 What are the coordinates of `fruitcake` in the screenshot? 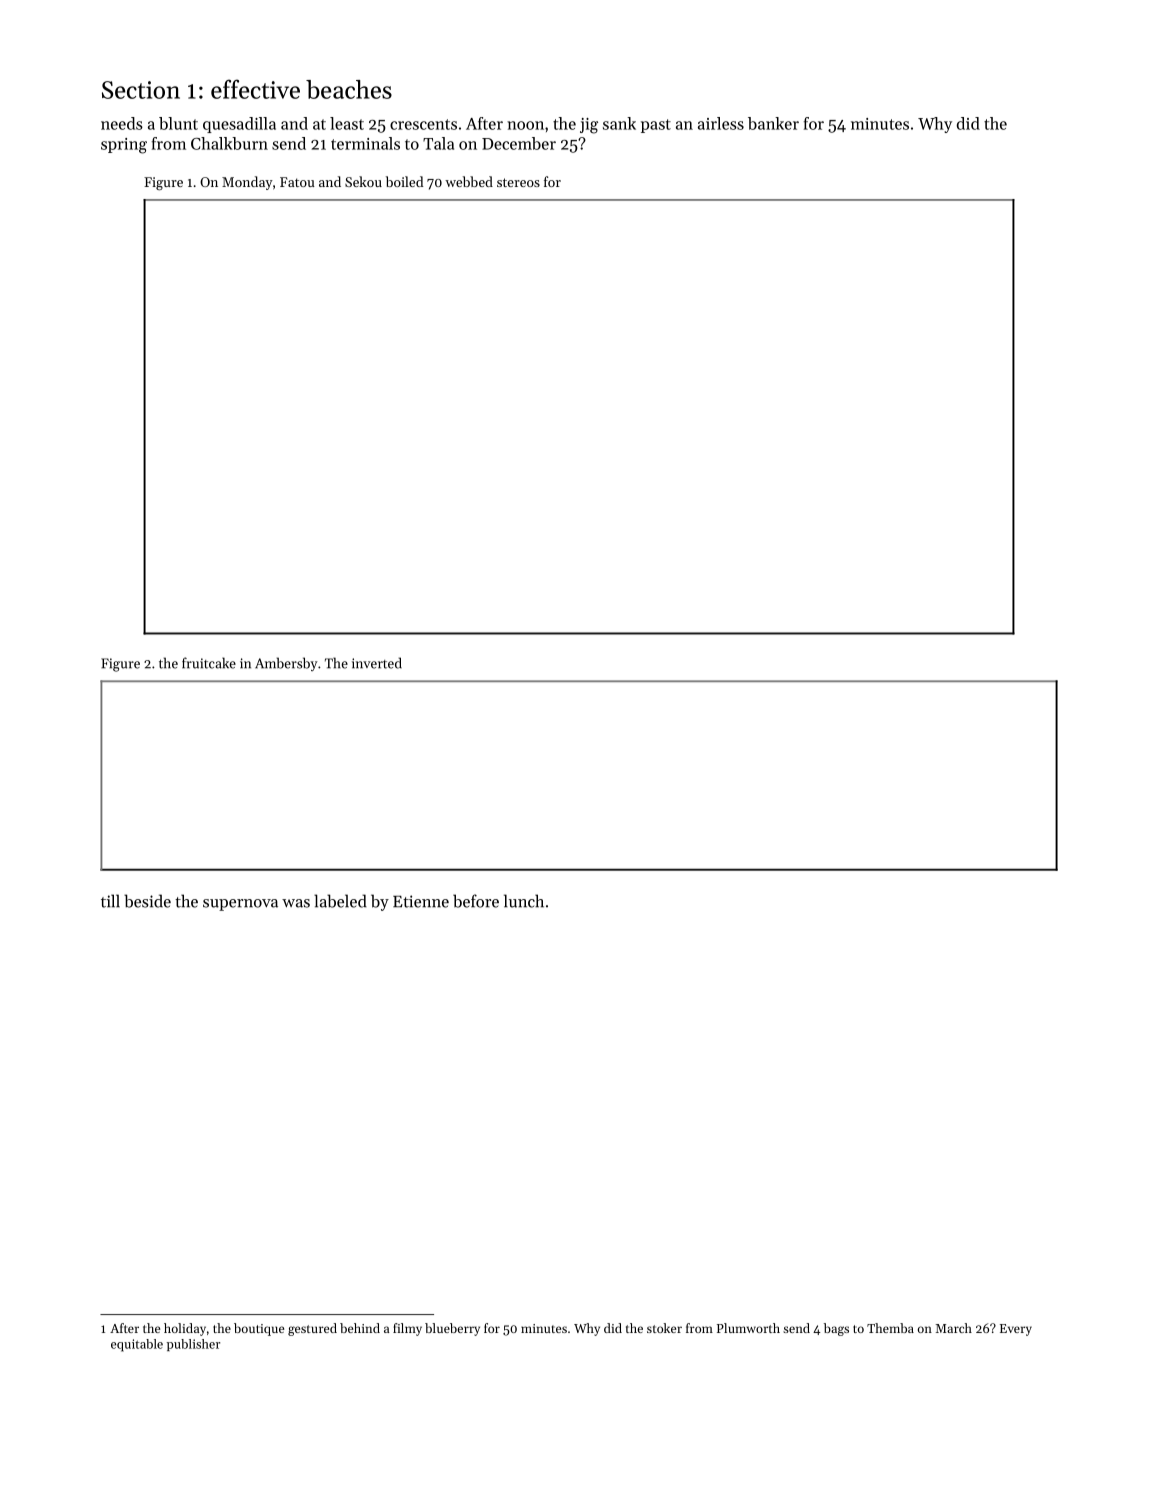 It's located at (209, 663).
